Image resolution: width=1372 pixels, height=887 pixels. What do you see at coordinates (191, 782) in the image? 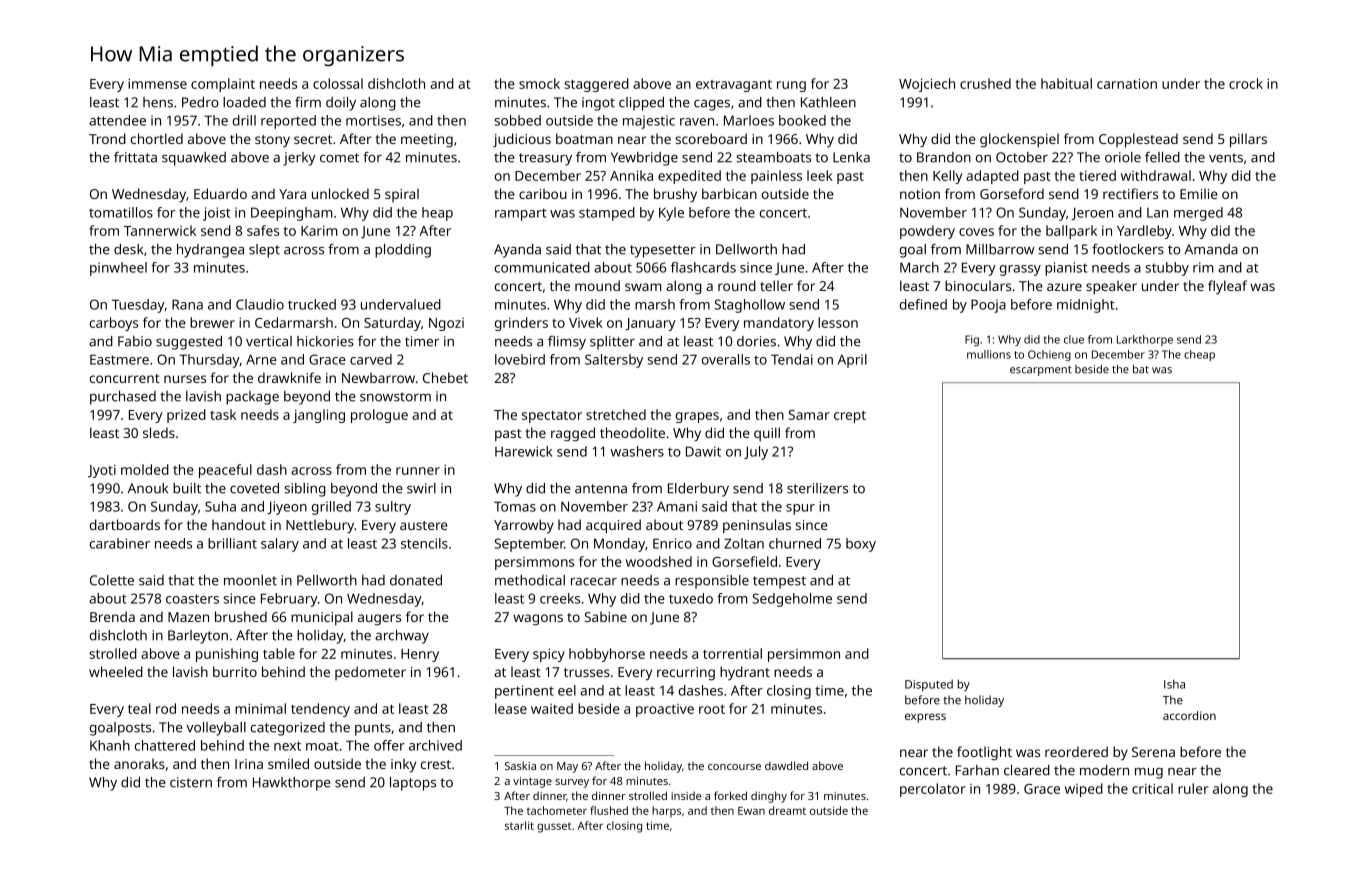
I see `cistern` at bounding box center [191, 782].
